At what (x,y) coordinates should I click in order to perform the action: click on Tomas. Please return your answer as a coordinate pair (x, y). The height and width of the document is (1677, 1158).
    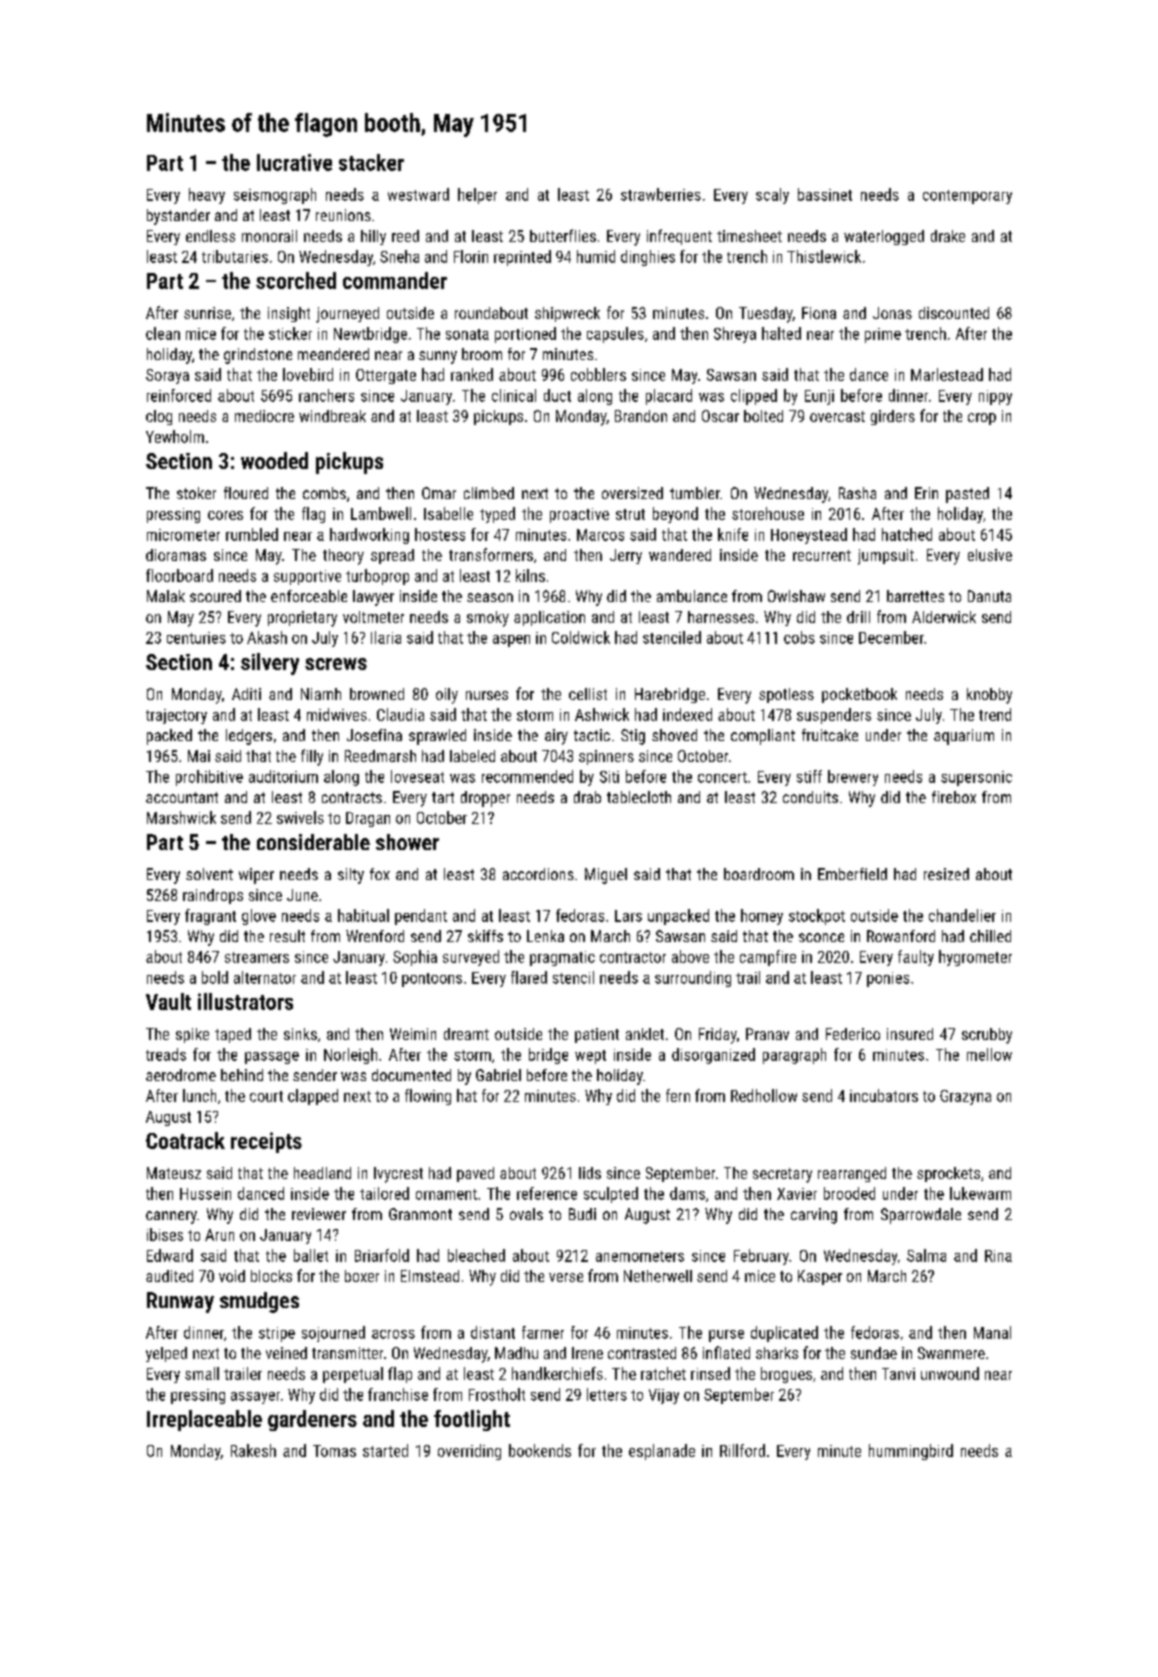
    Looking at the image, I should click on (334, 1451).
